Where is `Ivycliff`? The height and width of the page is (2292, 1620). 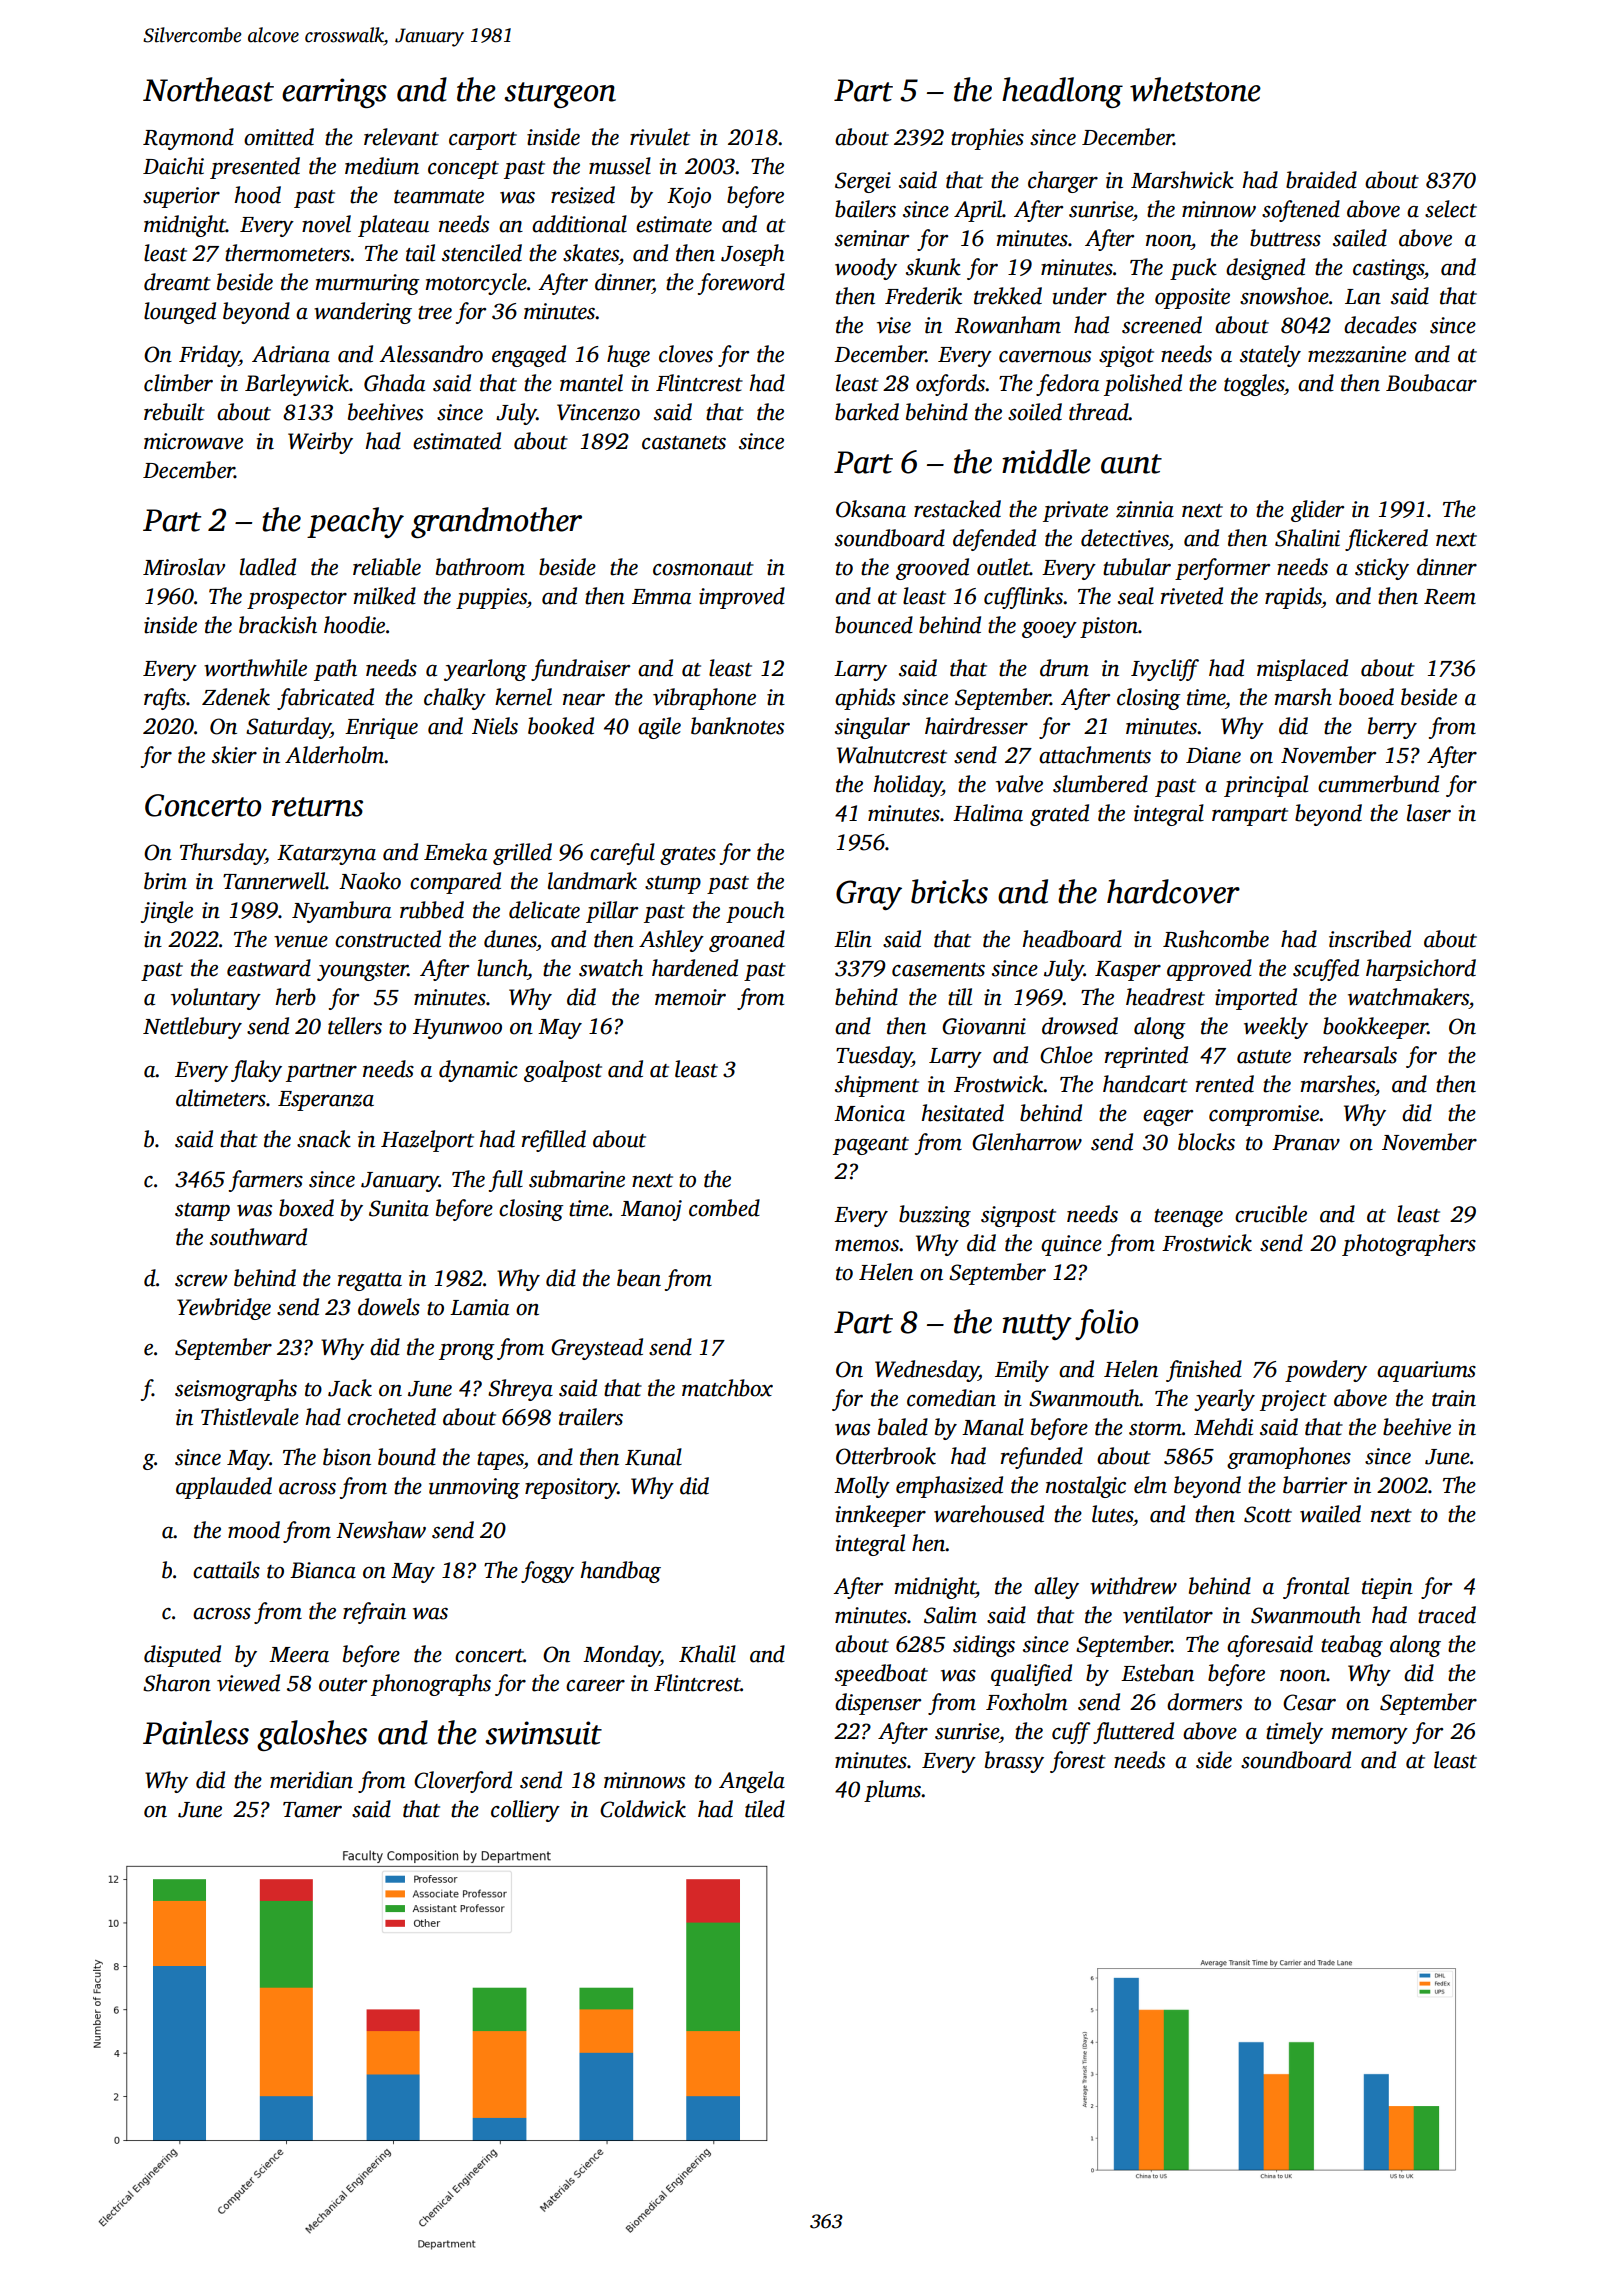
Ivycliff is located at coordinates (1165, 670).
